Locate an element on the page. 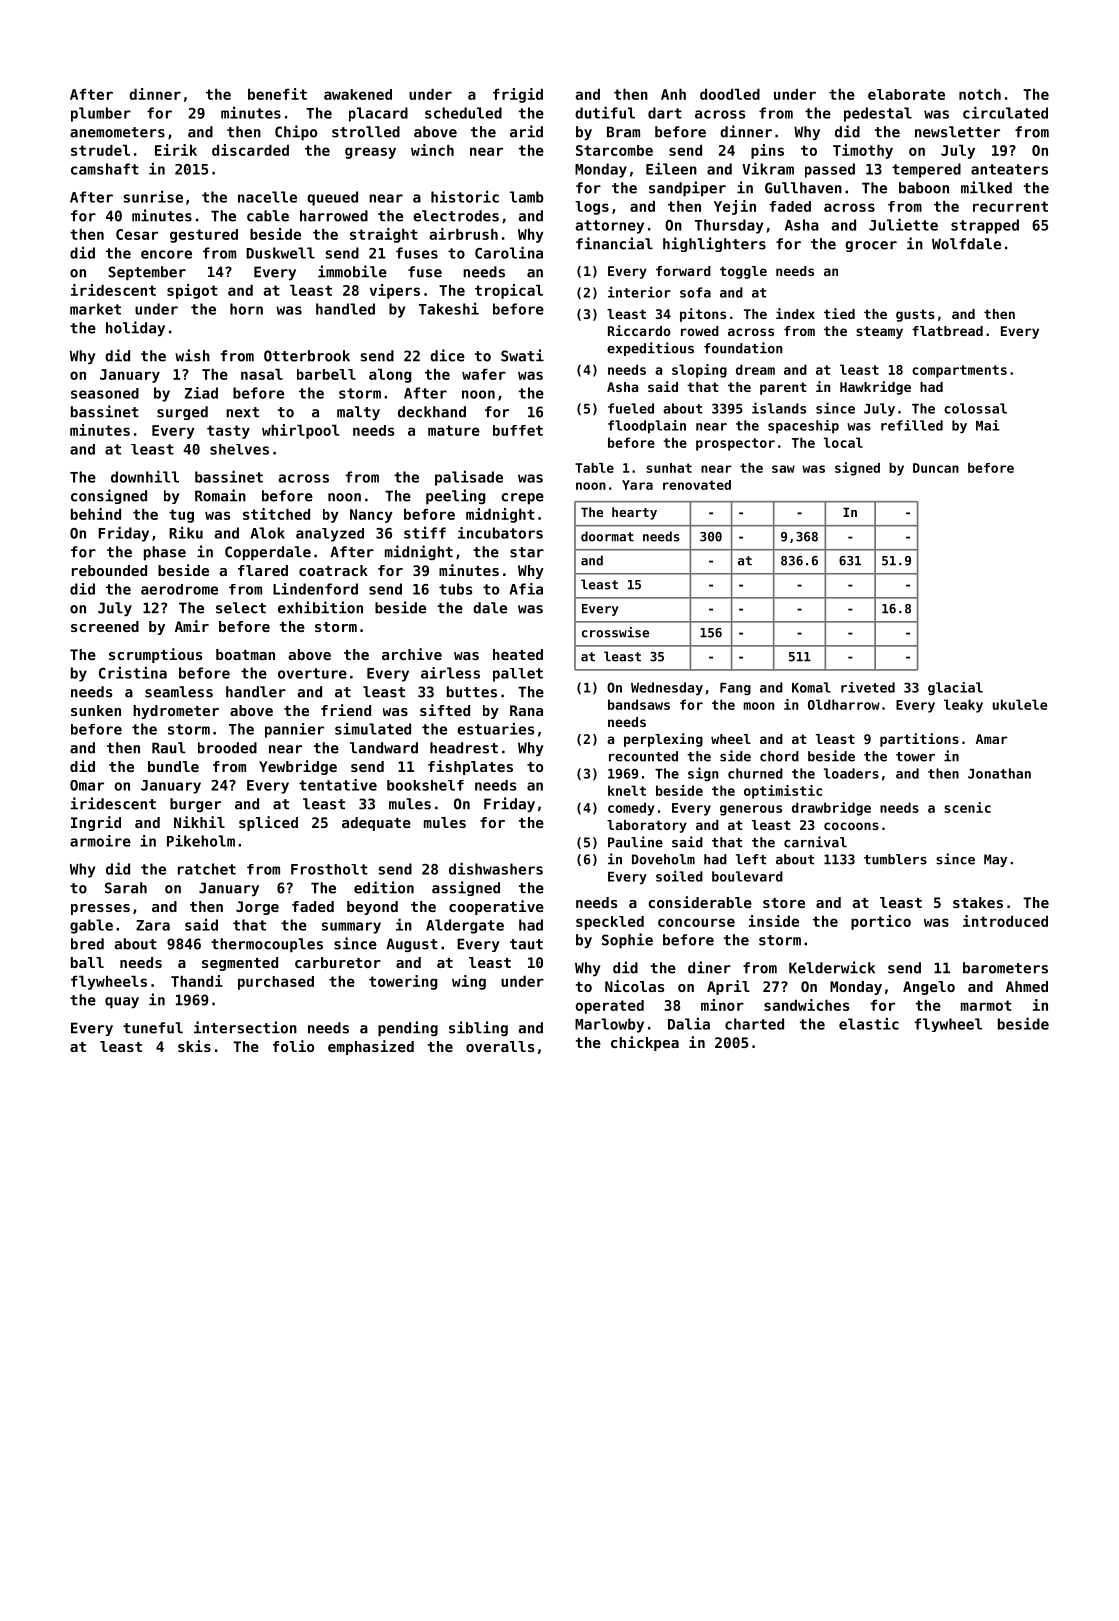  colossal is located at coordinates (975, 408).
